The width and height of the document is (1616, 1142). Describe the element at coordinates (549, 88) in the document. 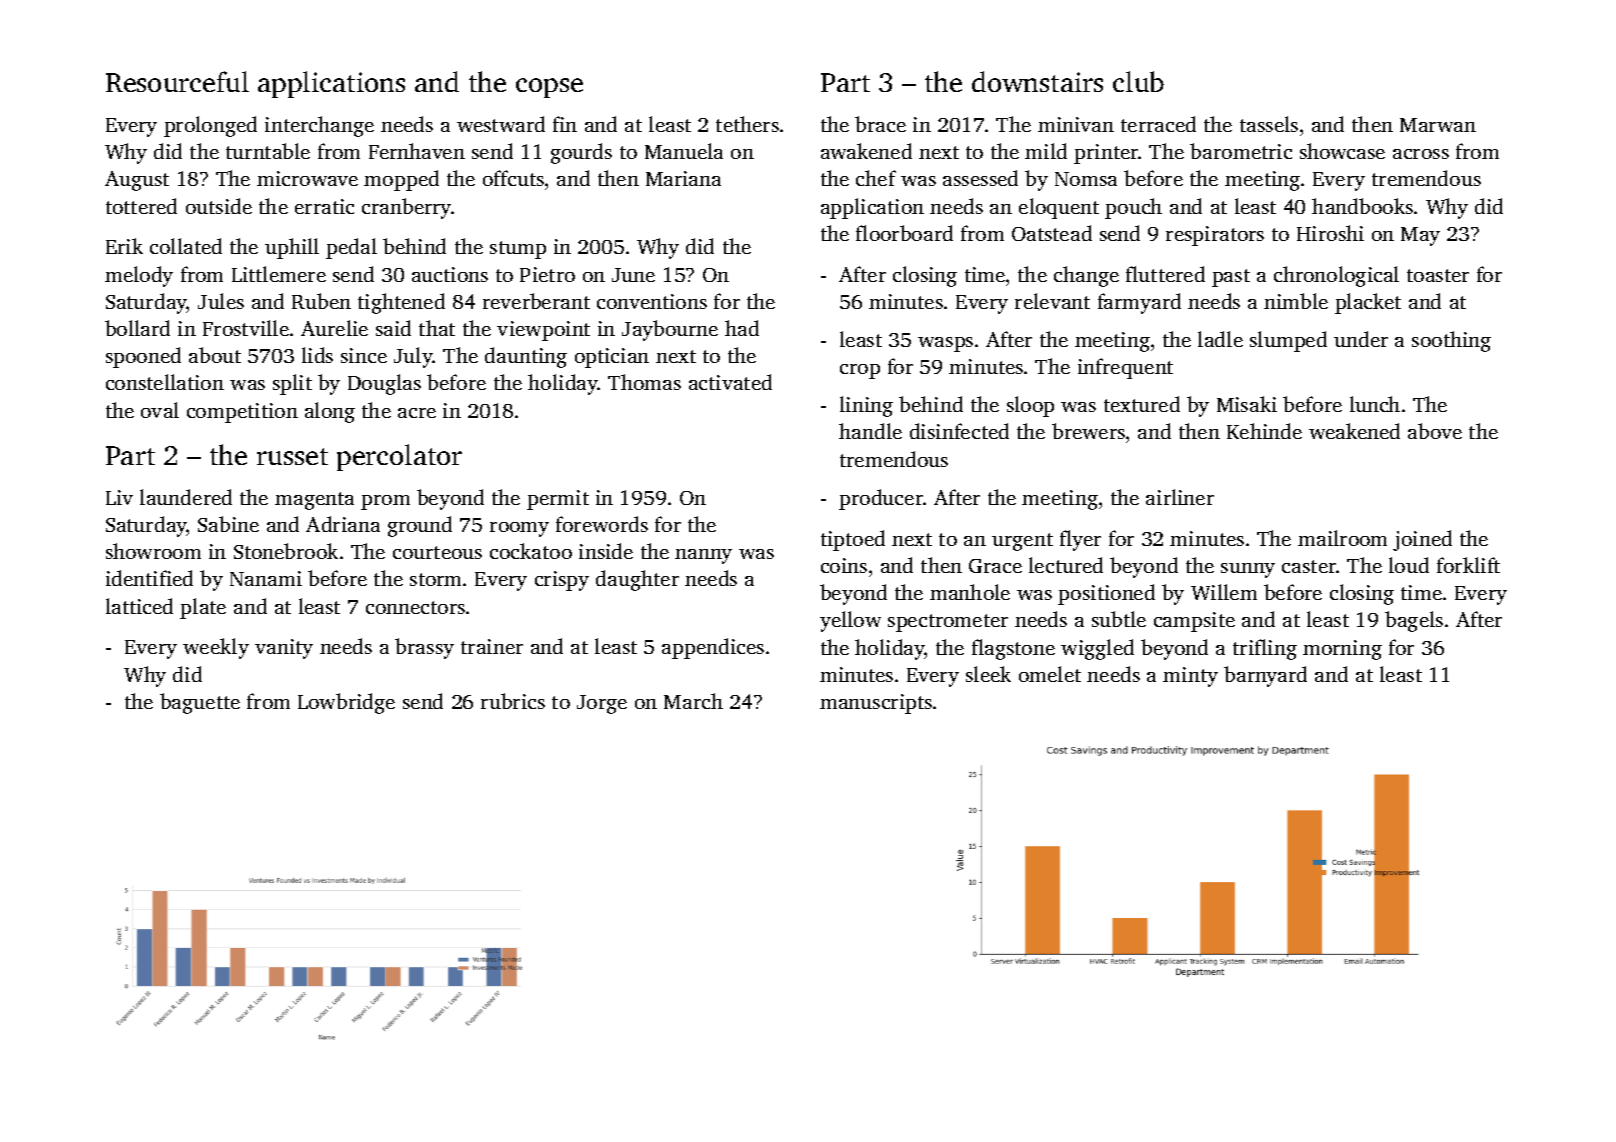

I see `copse` at that location.
